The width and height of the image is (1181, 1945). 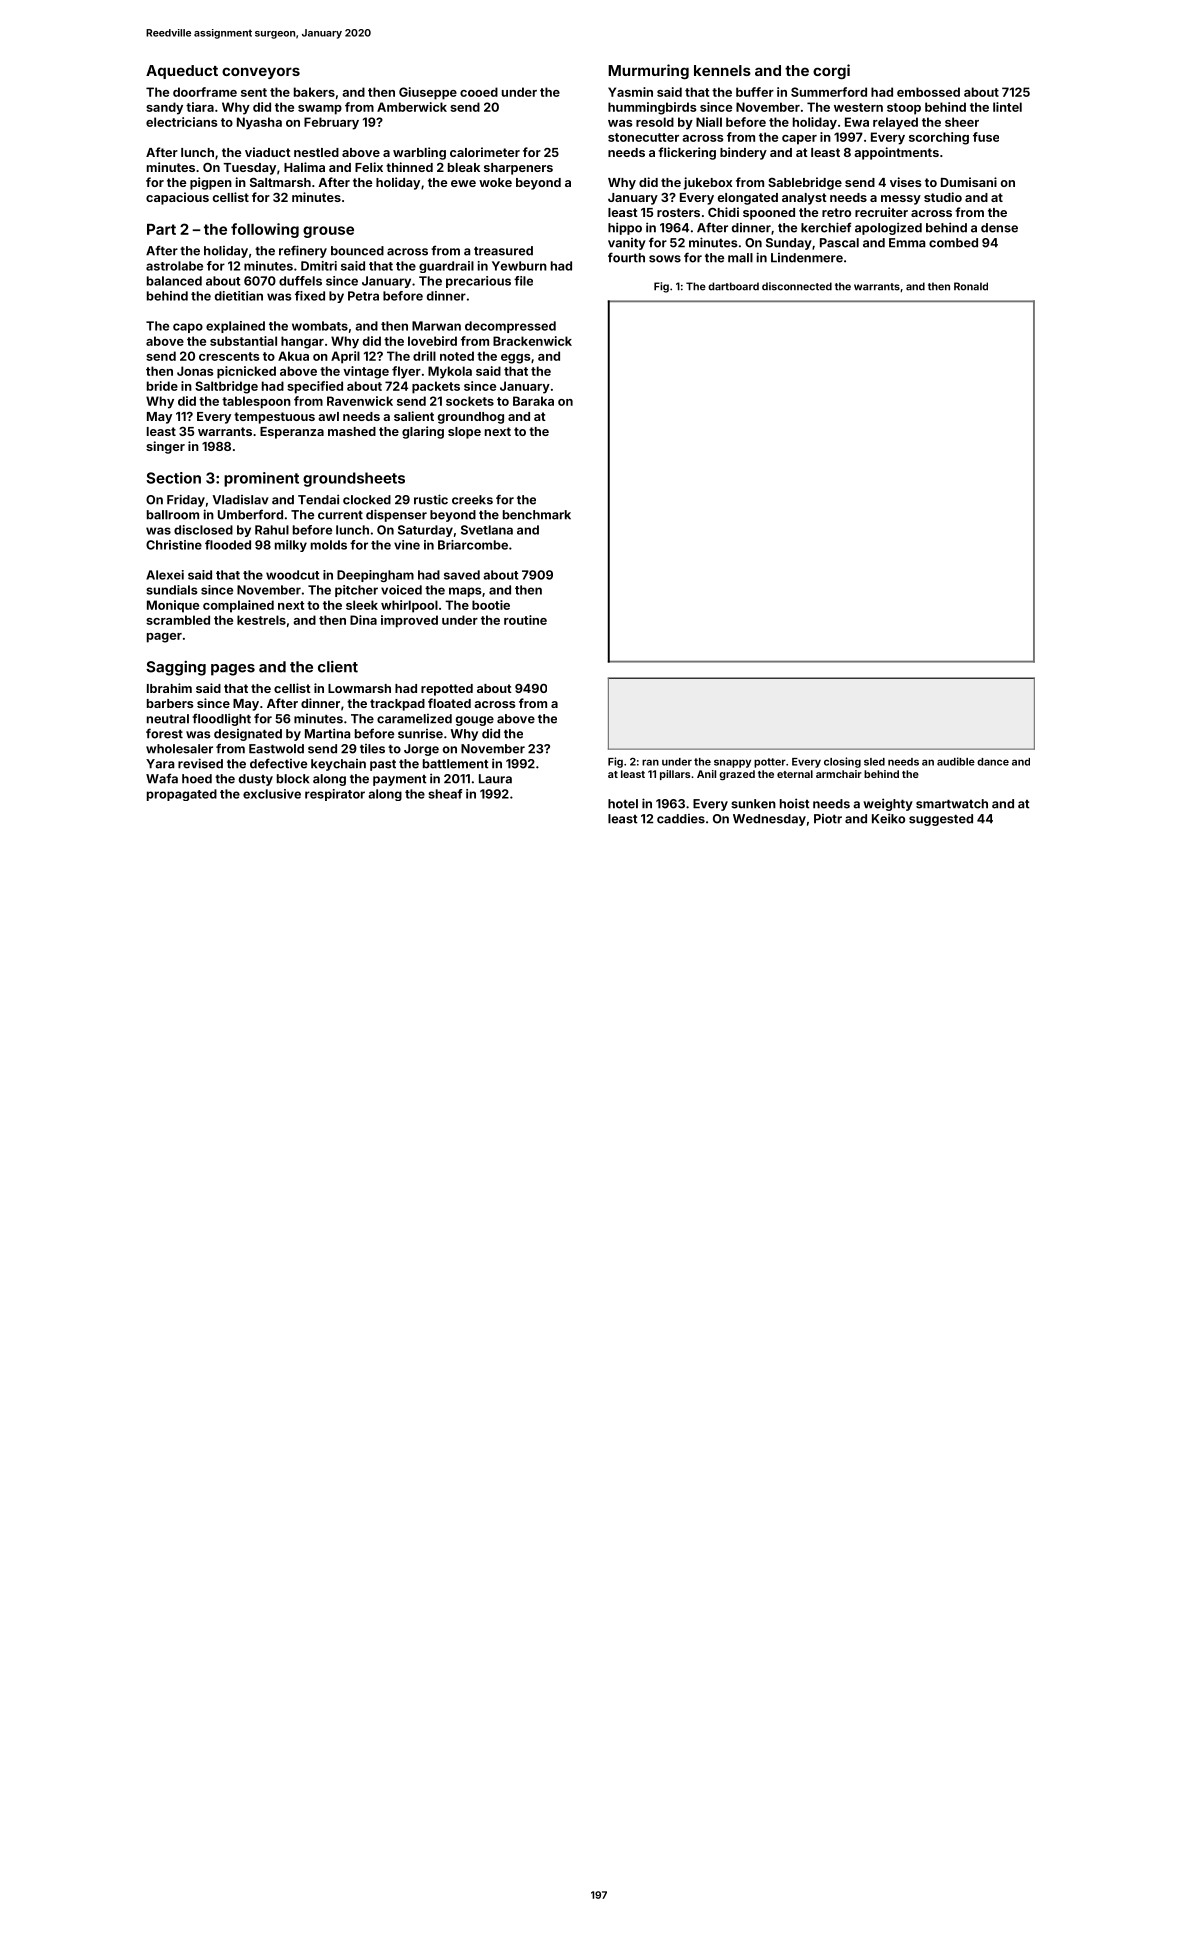 What do you see at coordinates (328, 232) in the image?
I see `grouse` at bounding box center [328, 232].
